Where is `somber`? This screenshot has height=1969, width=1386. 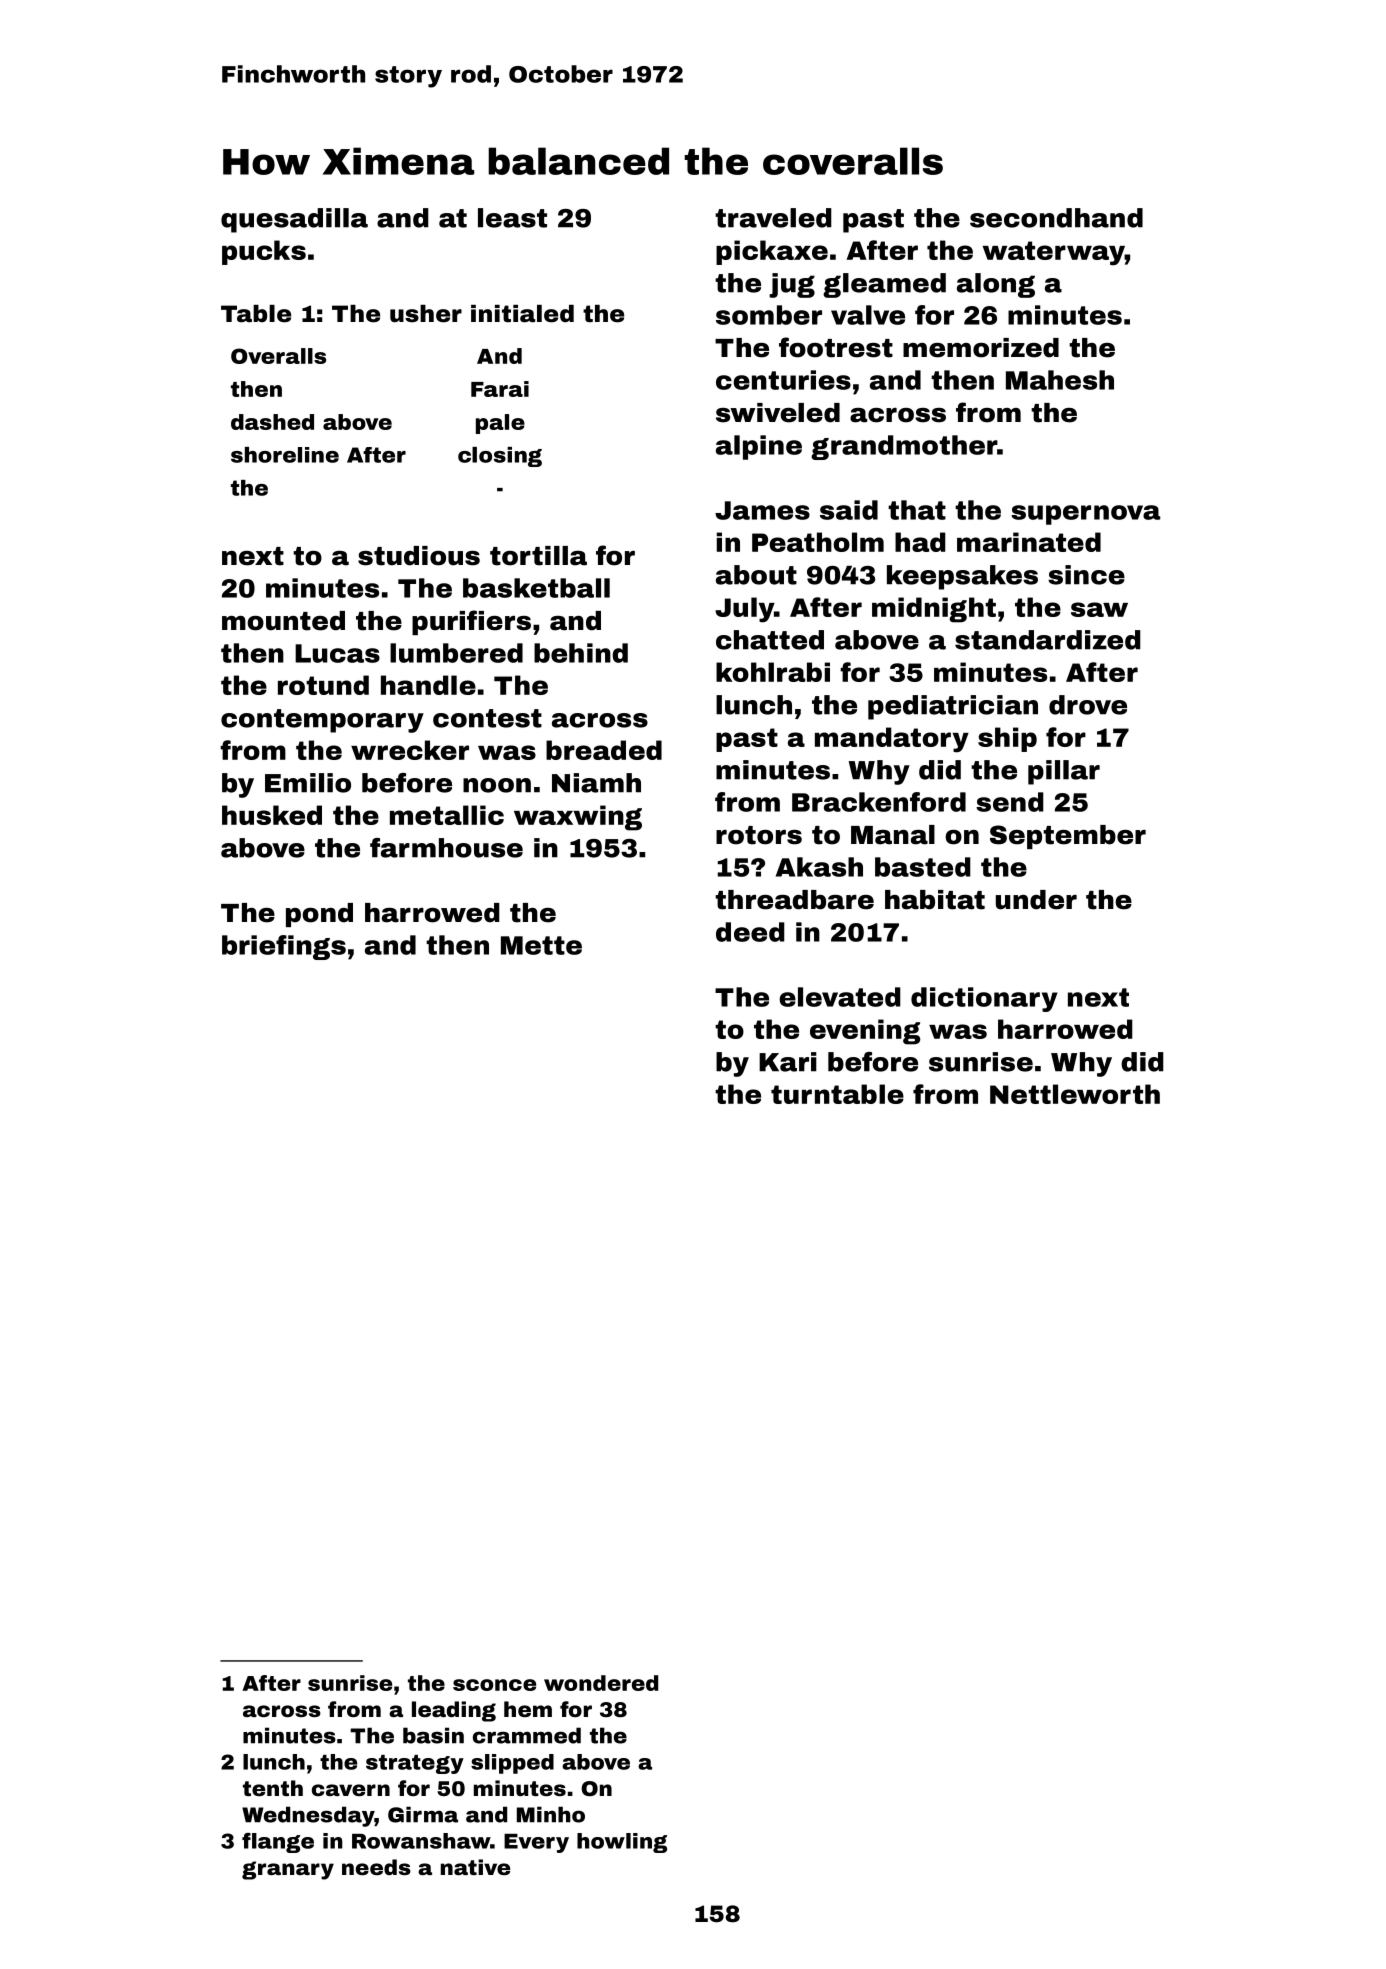 somber is located at coordinates (769, 315).
